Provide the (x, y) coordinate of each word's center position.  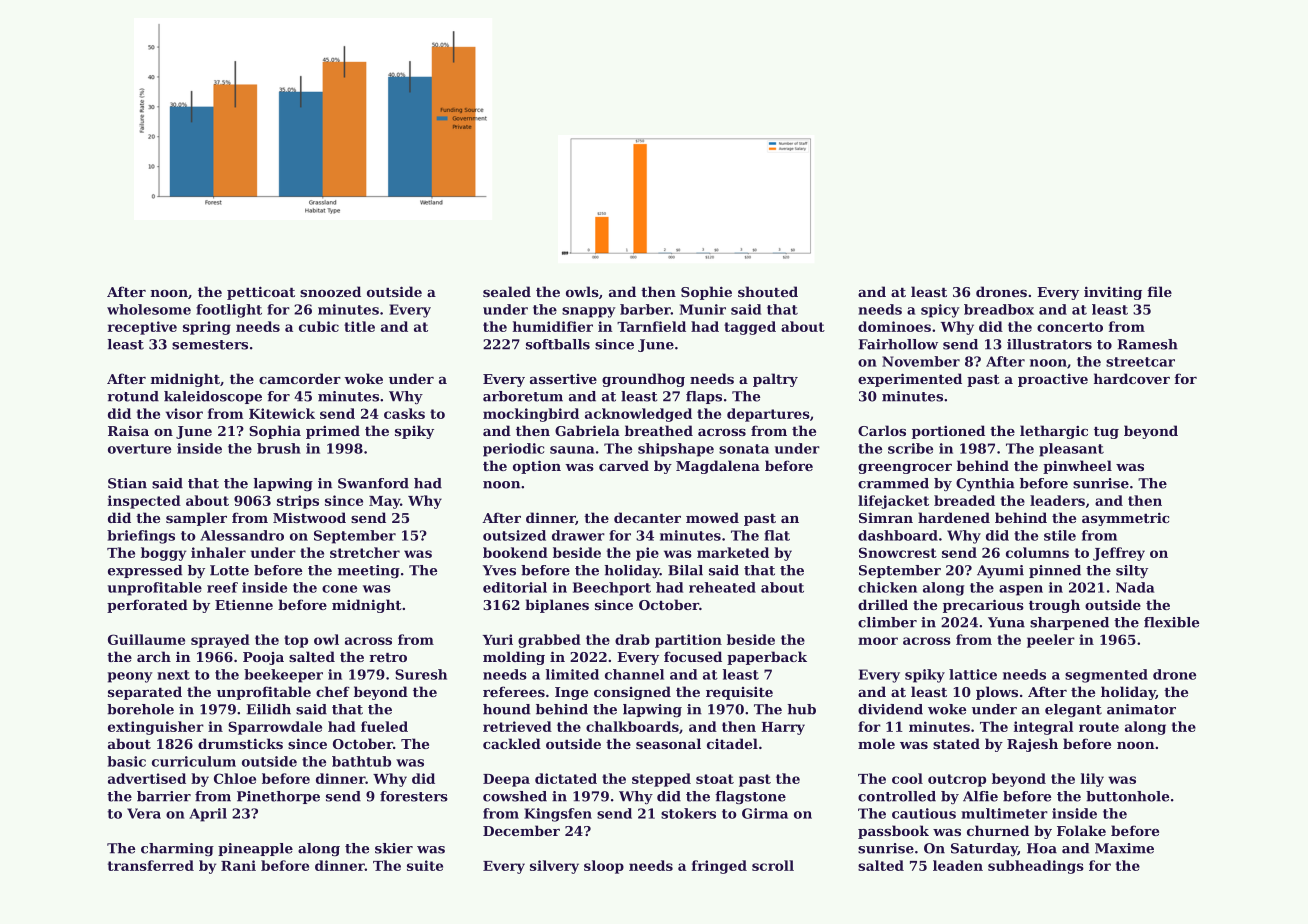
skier (394, 848)
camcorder (300, 378)
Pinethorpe (278, 797)
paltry (775, 380)
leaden (958, 865)
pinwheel (1077, 467)
